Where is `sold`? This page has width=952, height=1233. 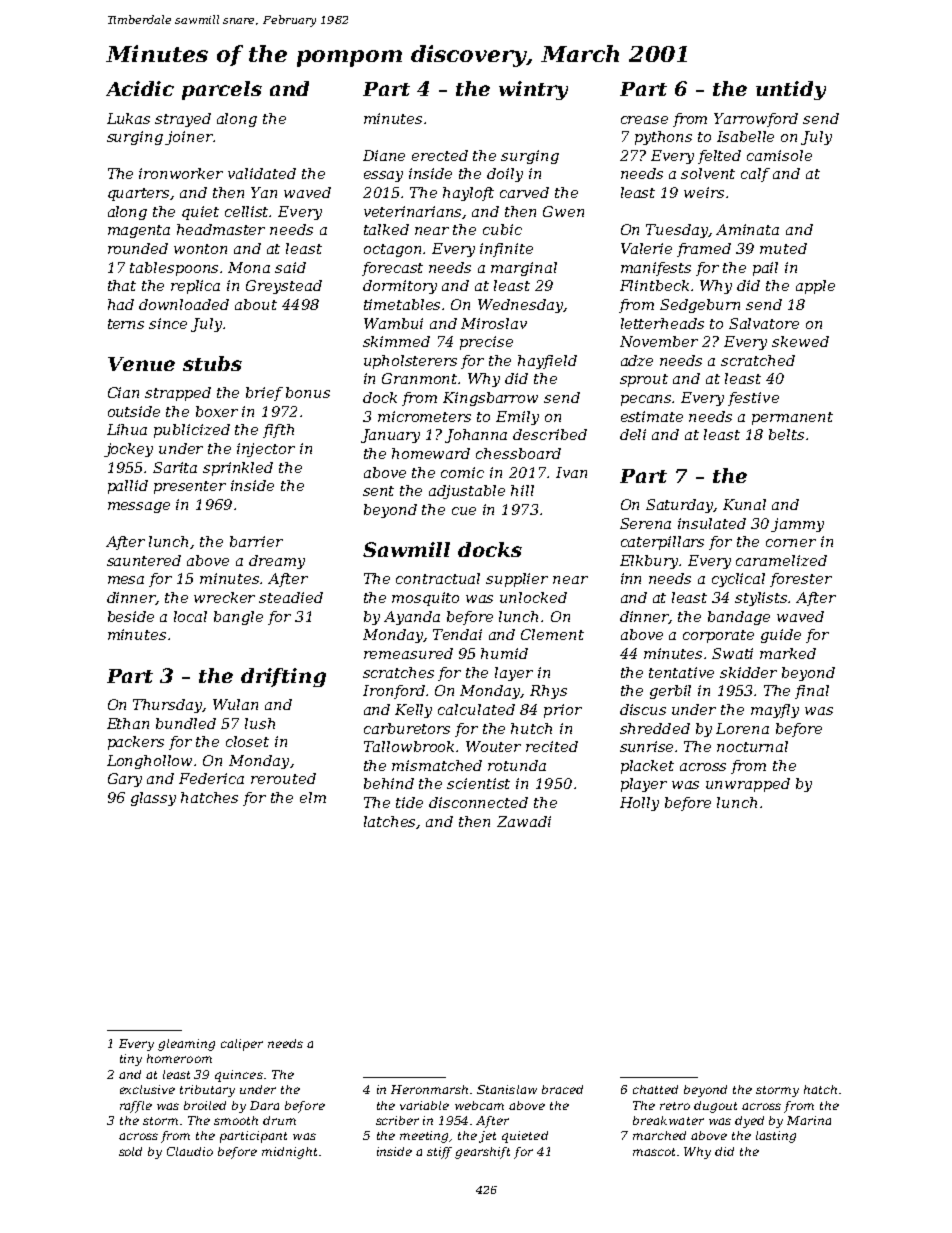 sold is located at coordinates (130, 1151).
